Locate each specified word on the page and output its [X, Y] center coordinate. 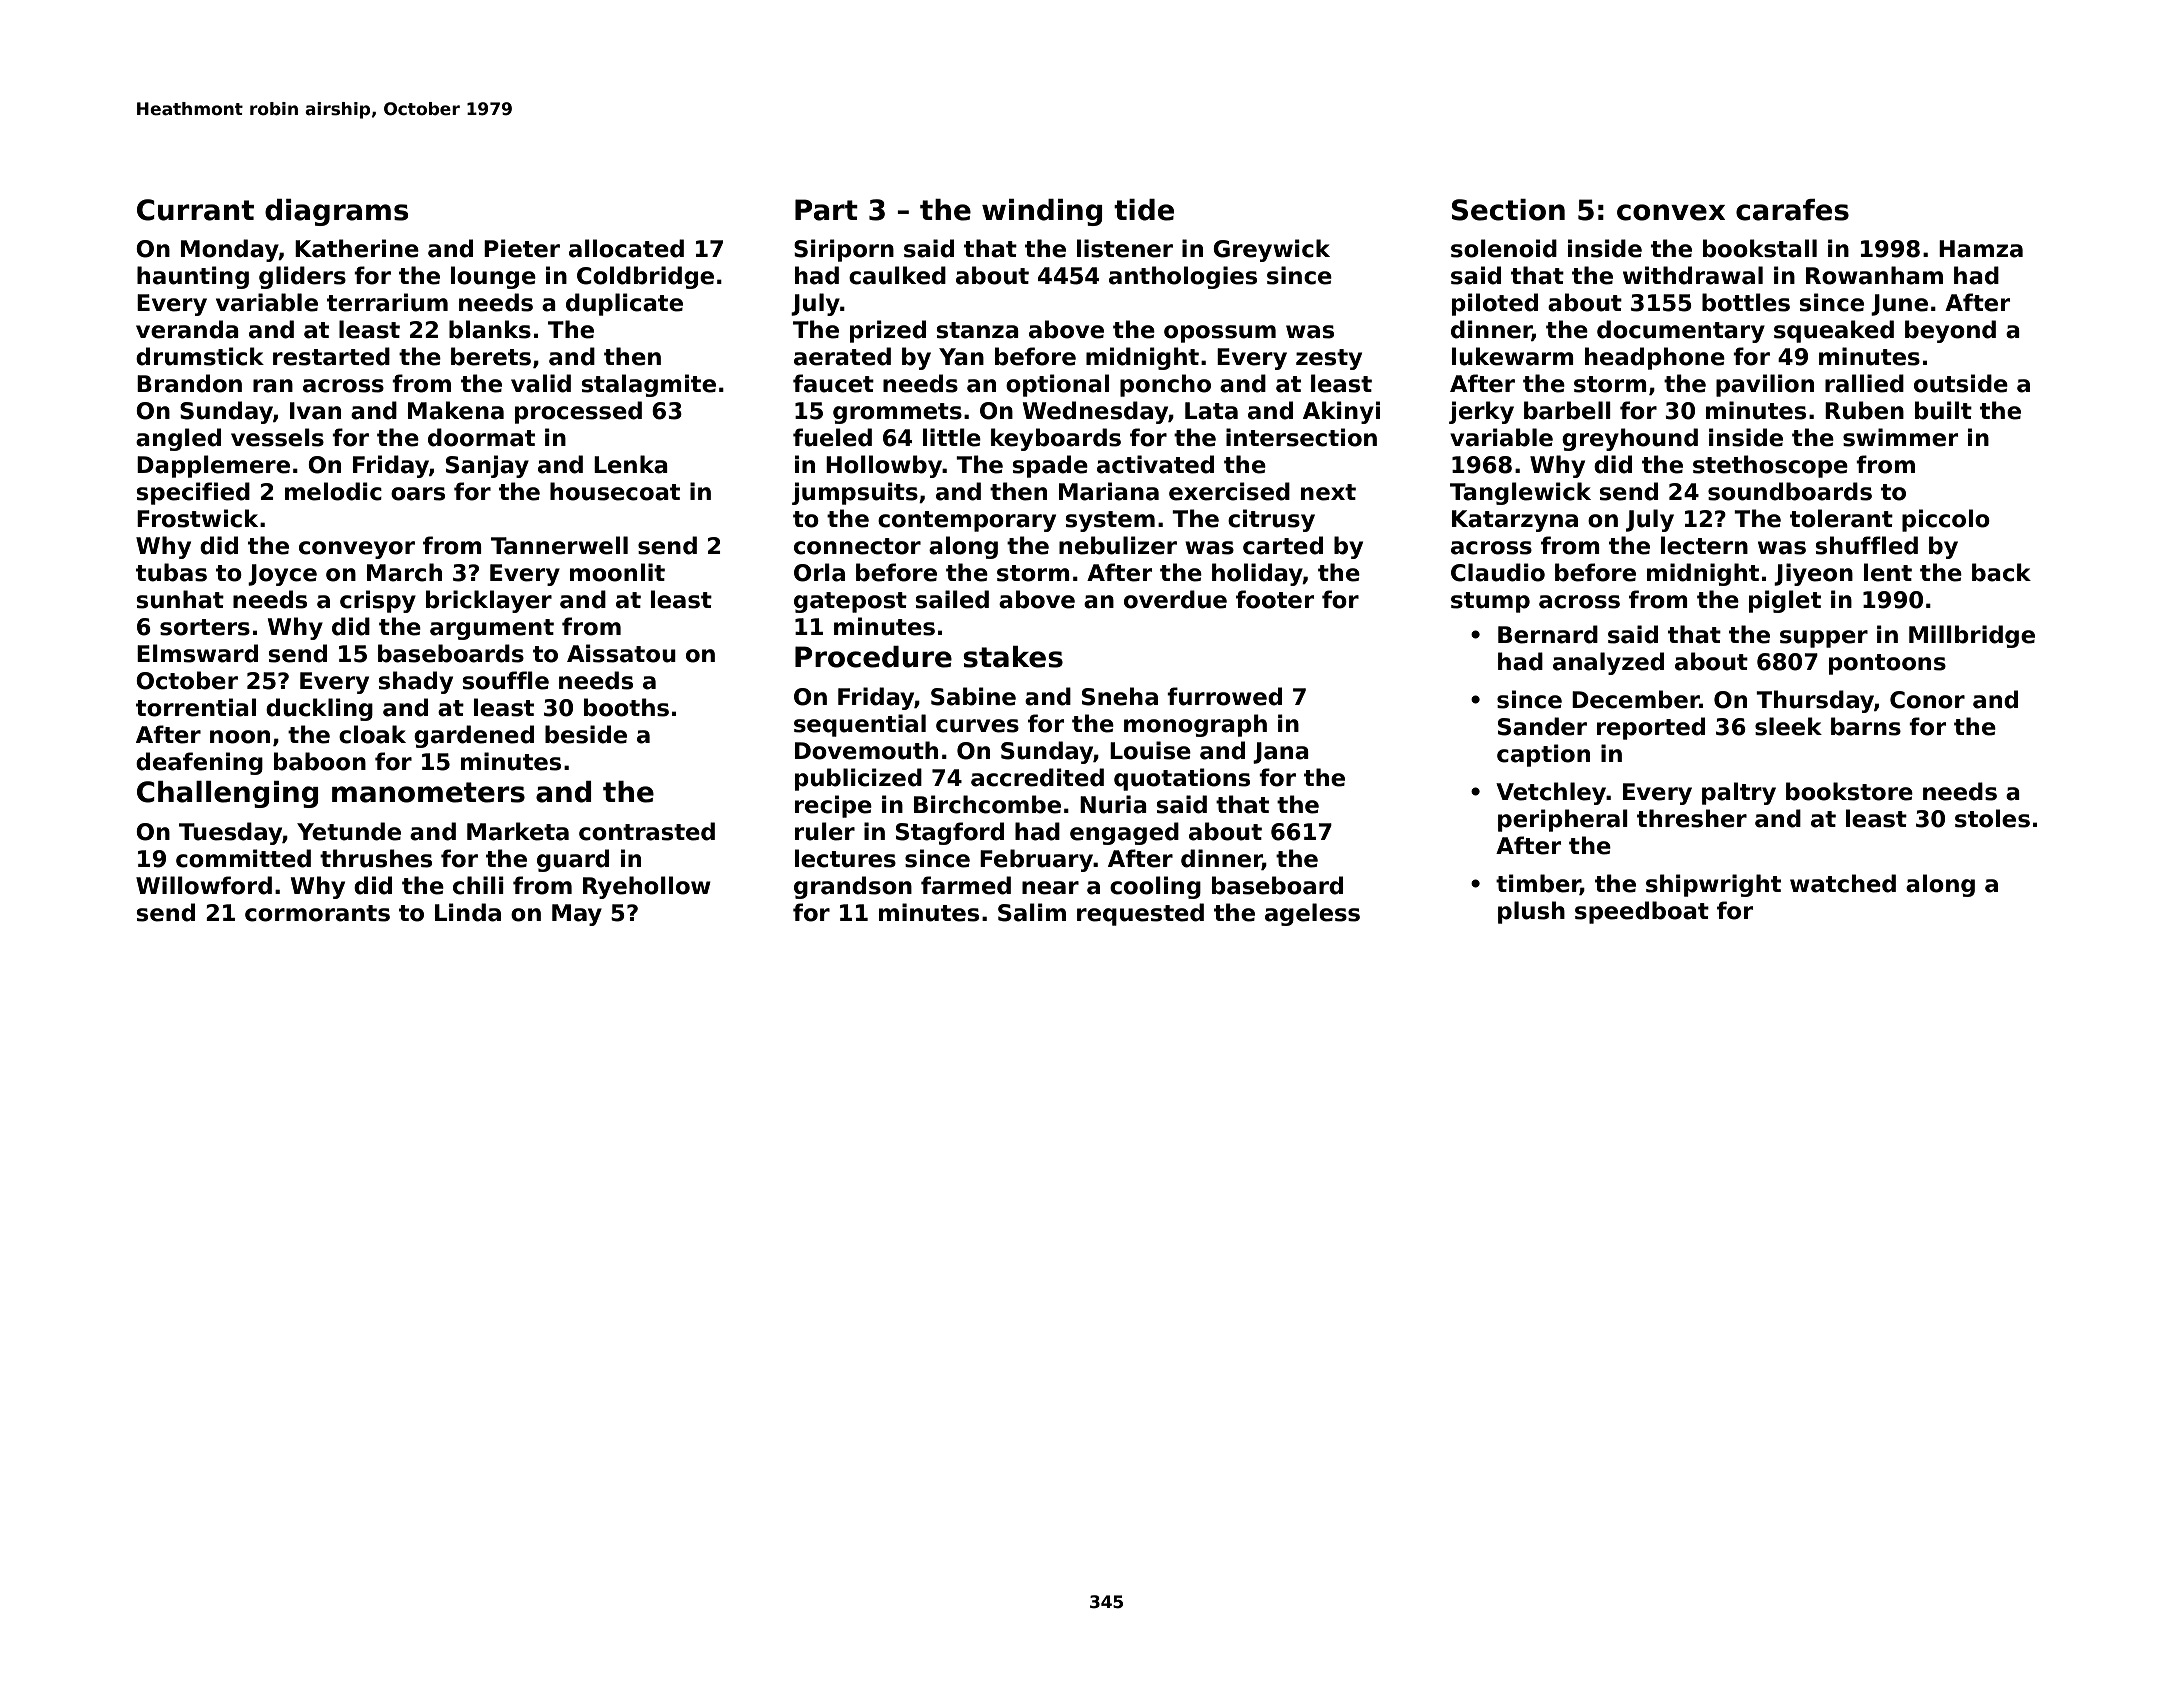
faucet [833, 383]
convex [1671, 212]
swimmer [1900, 437]
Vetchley [1551, 793]
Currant [195, 210]
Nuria [1113, 804]
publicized [858, 779]
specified [193, 493]
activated [1155, 464]
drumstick [200, 356]
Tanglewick [1520, 493]
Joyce [282, 575]
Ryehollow [647, 887]
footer [1275, 599]
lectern [1704, 545]
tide [1144, 210]
